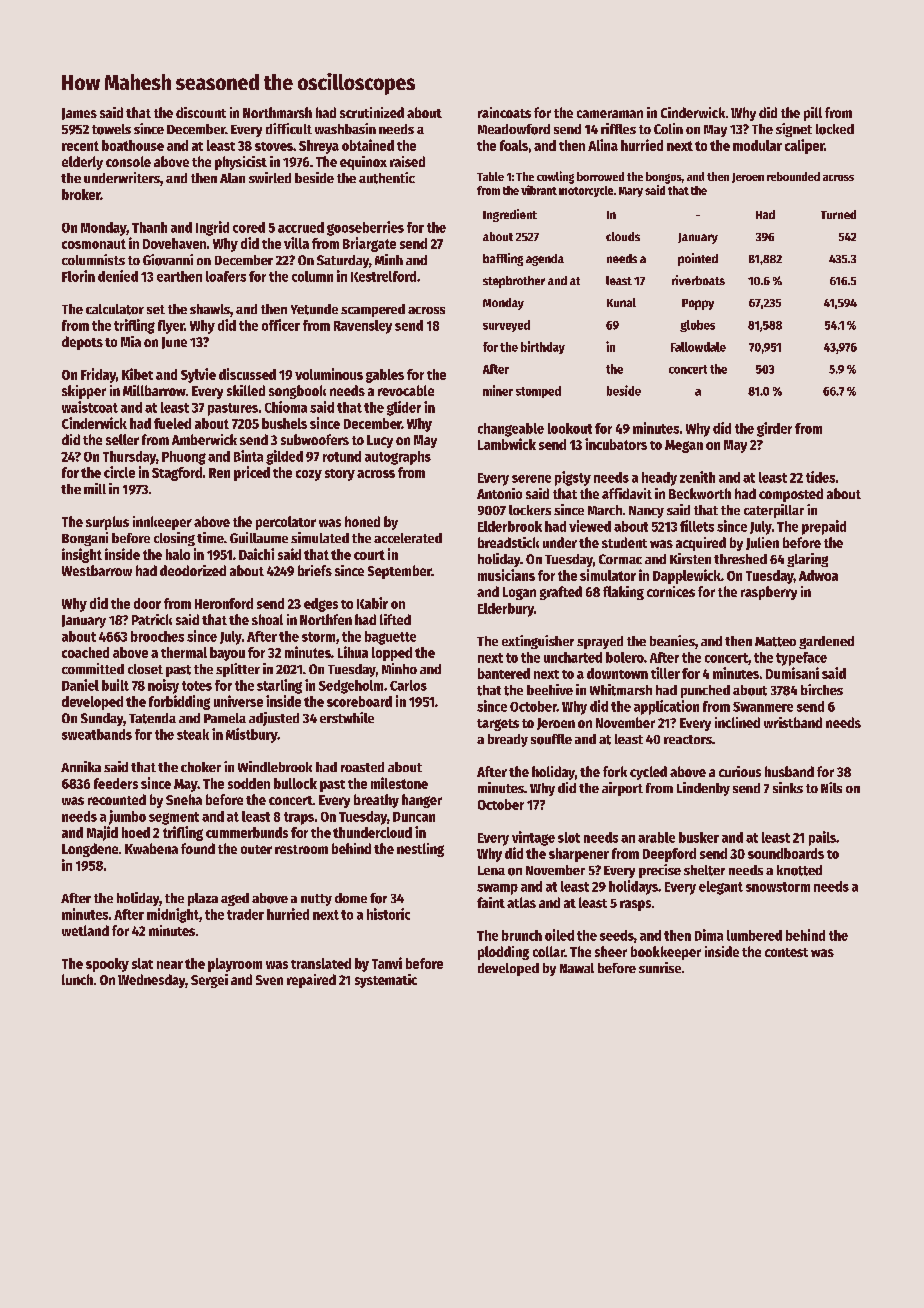  Describe the element at coordinates (621, 302) in the screenshot. I see `Kunal` at that location.
